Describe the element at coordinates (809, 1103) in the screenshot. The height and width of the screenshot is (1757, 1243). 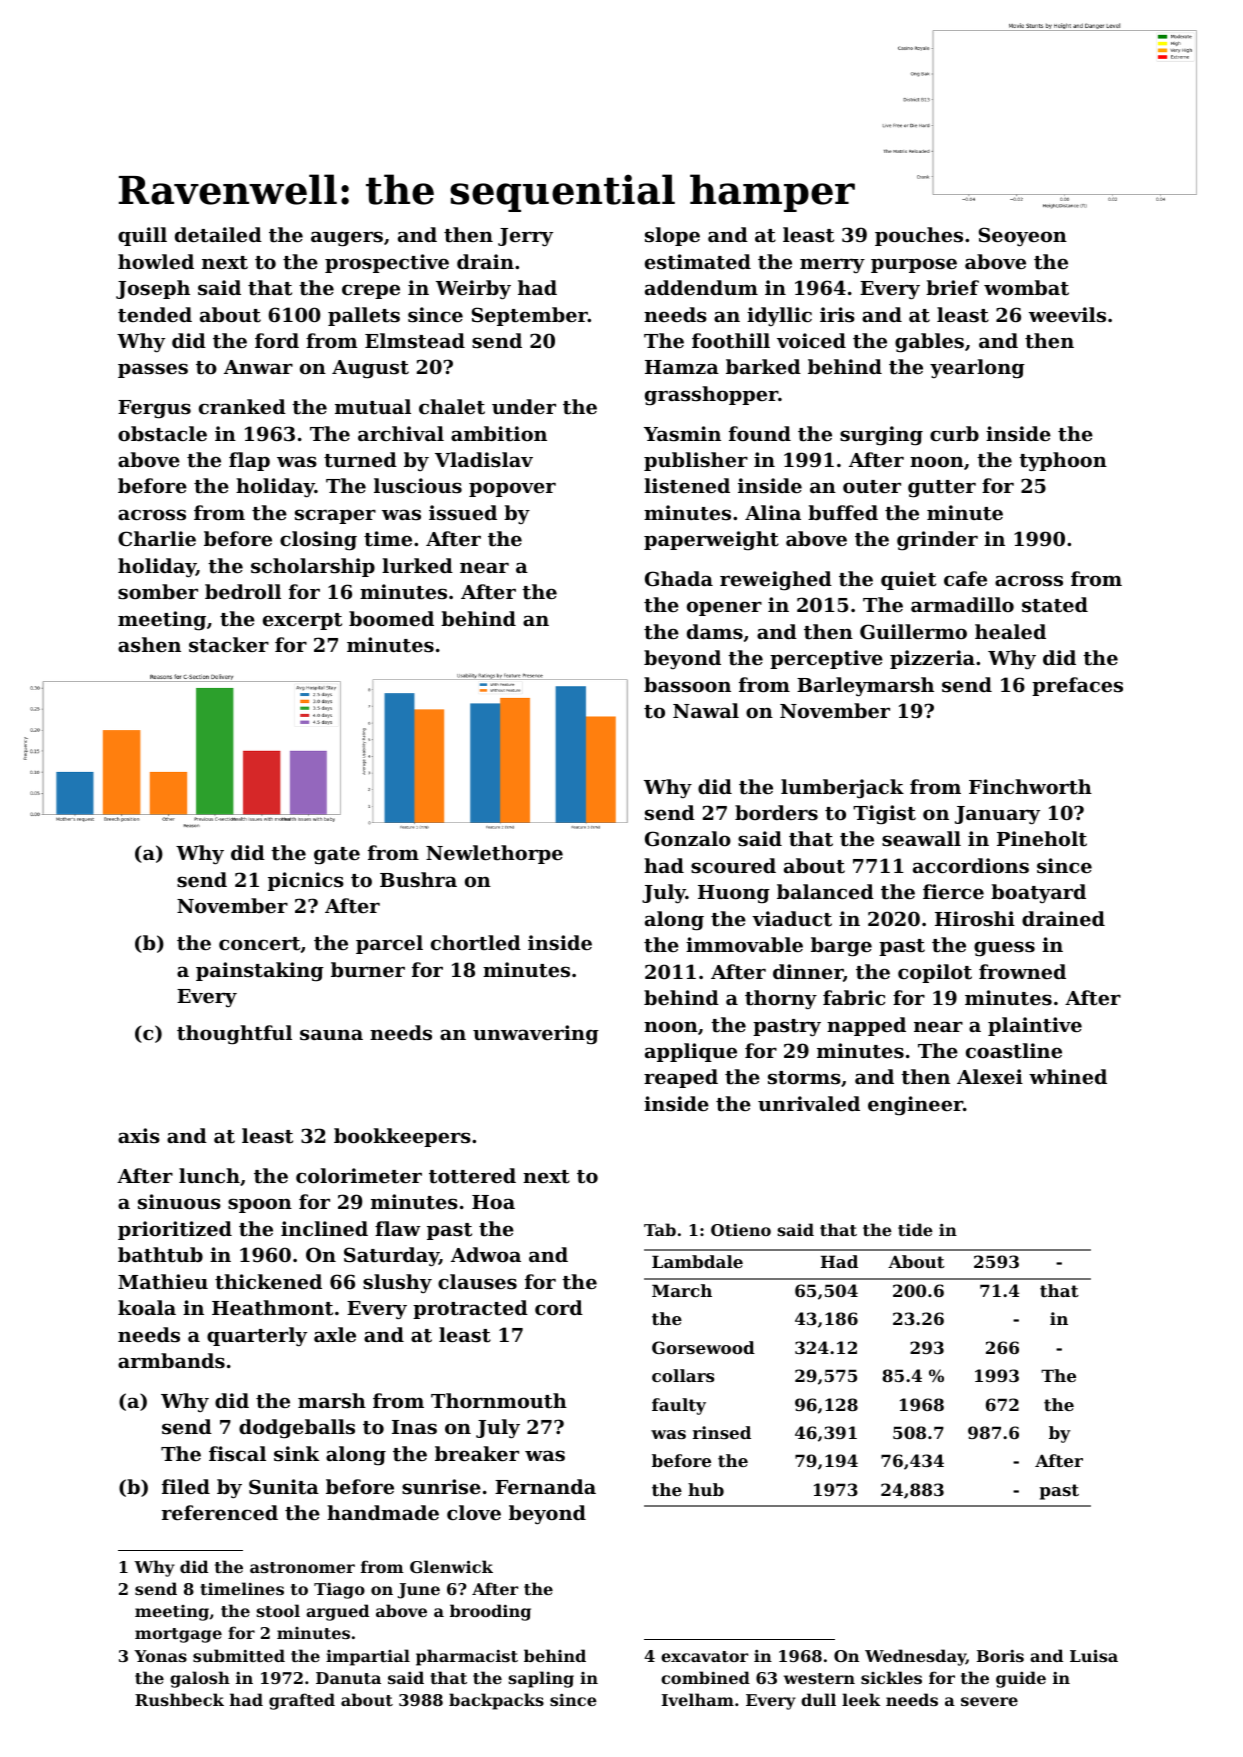
I see `unrivaled` at that location.
